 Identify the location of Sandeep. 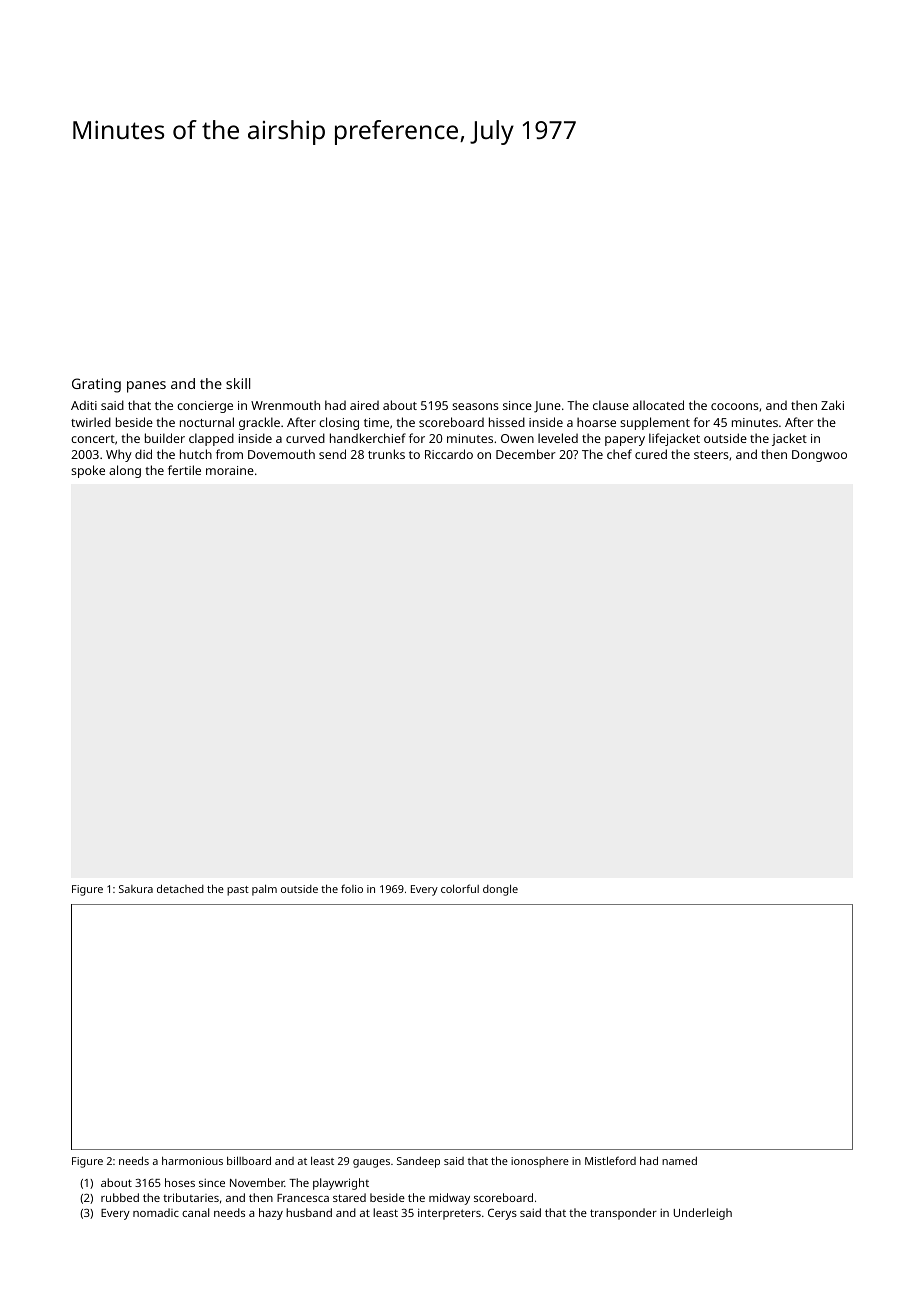
(418, 1162).
